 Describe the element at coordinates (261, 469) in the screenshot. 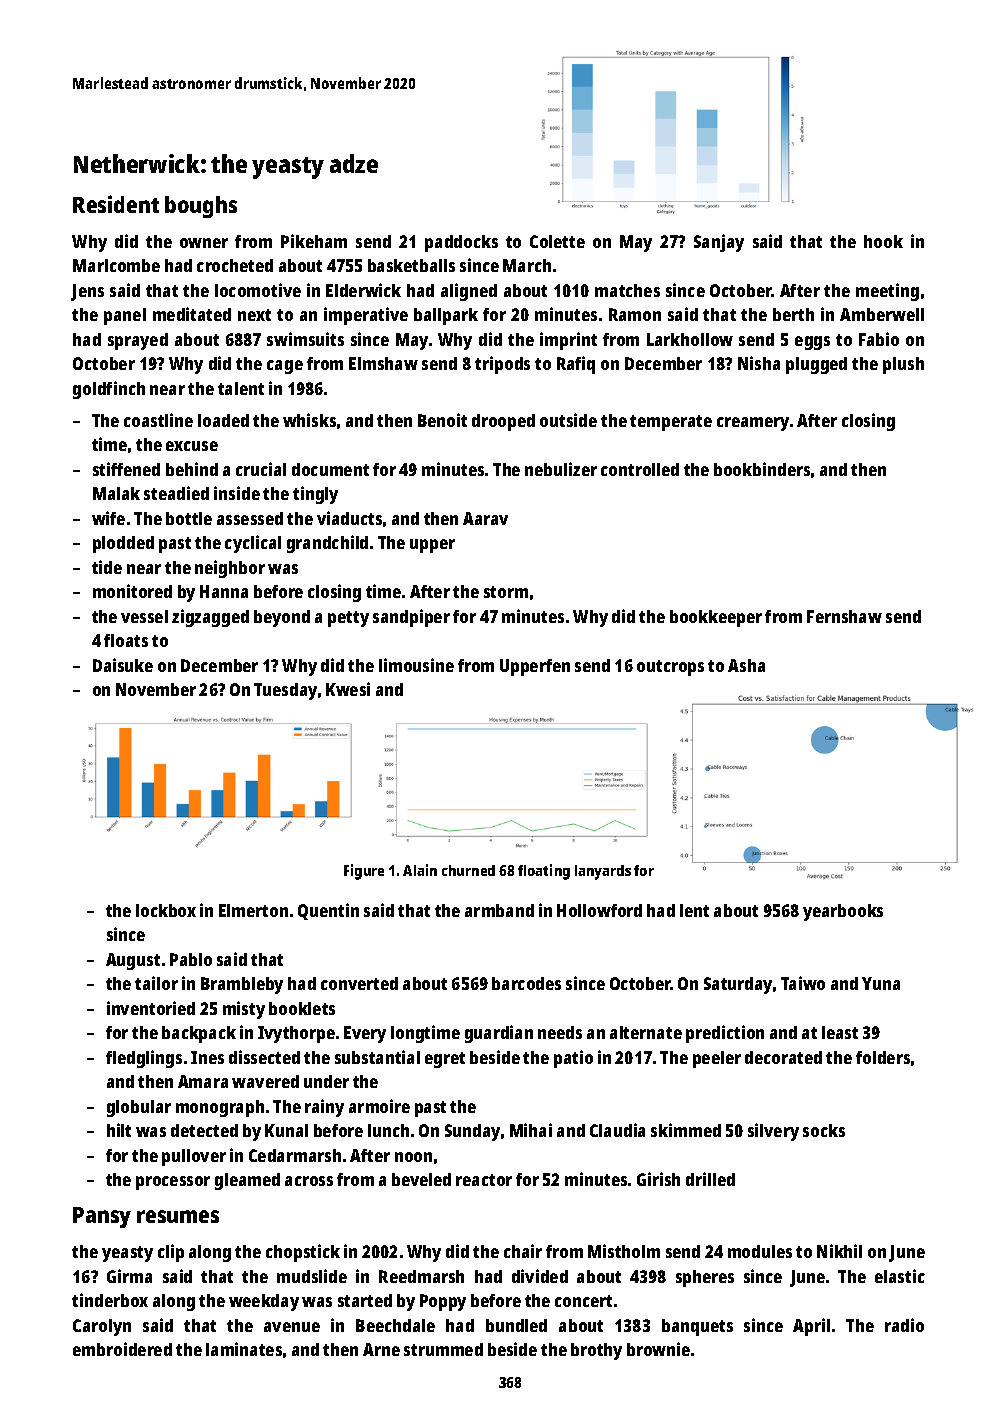

I see `crucial` at that location.
